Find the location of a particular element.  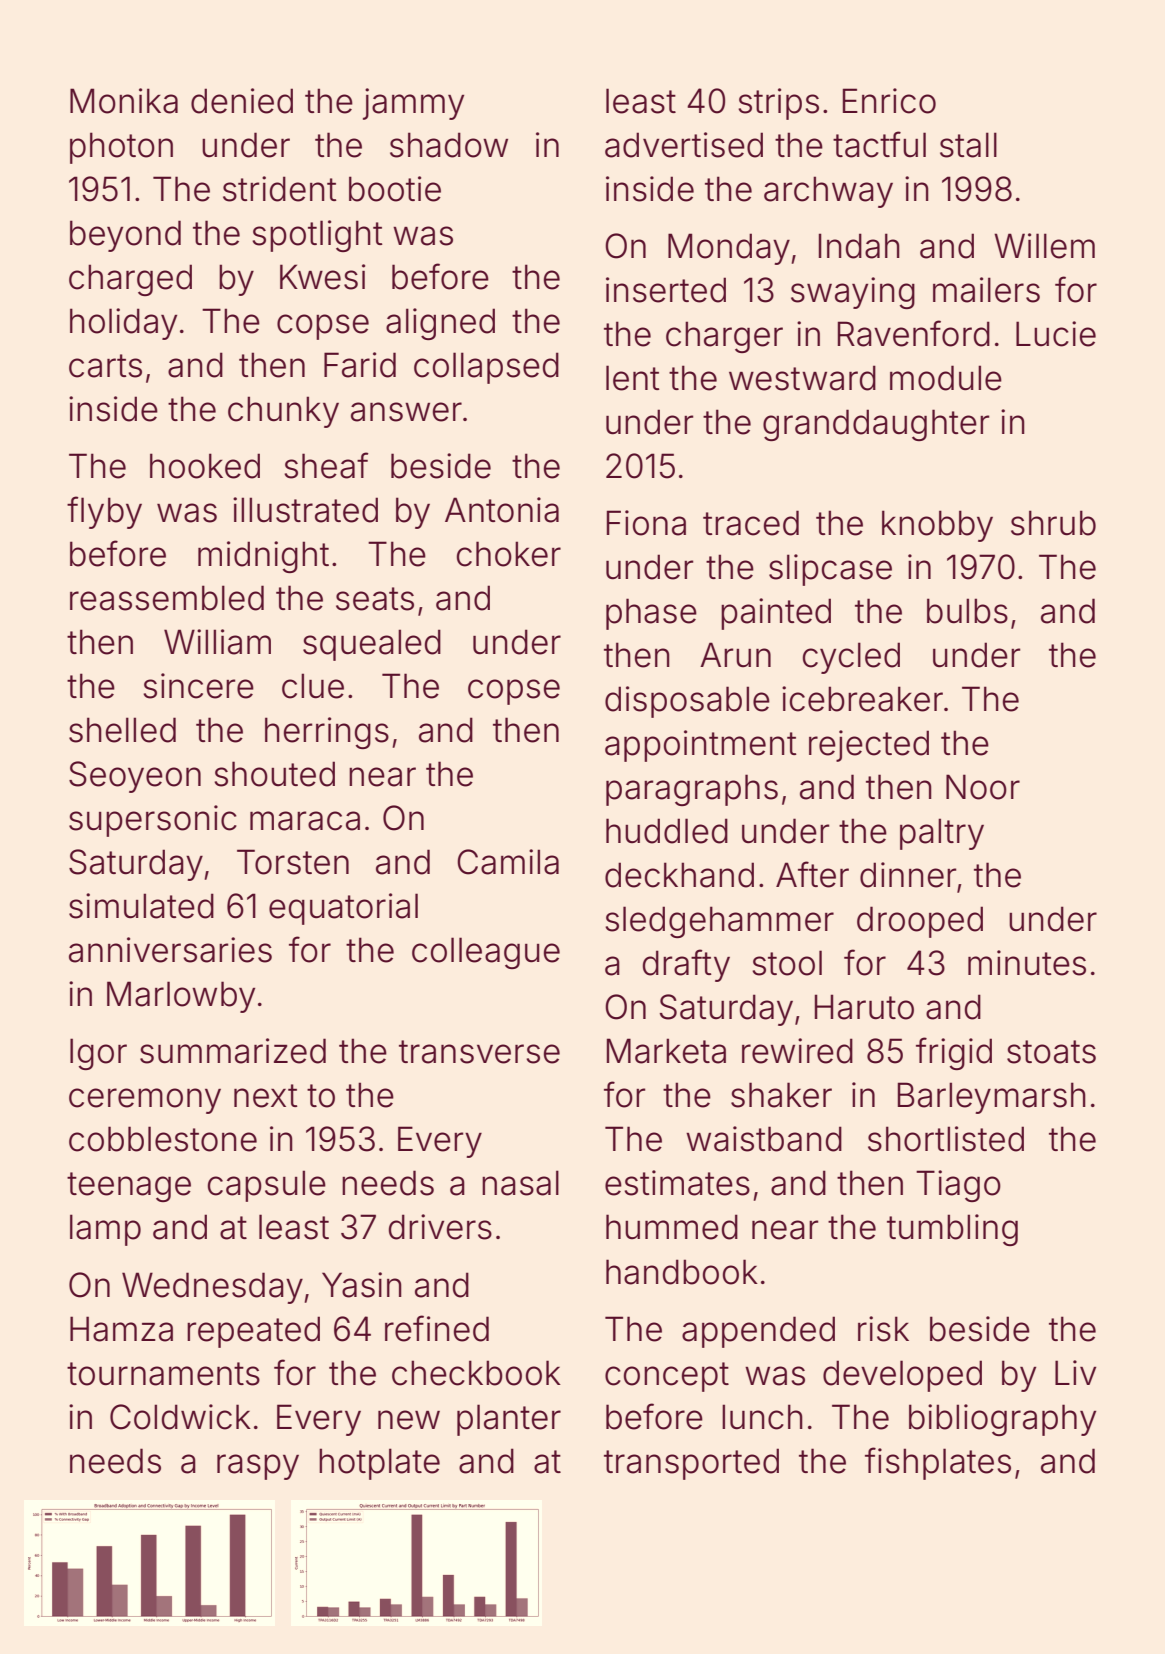

slipcase is located at coordinates (830, 570).
